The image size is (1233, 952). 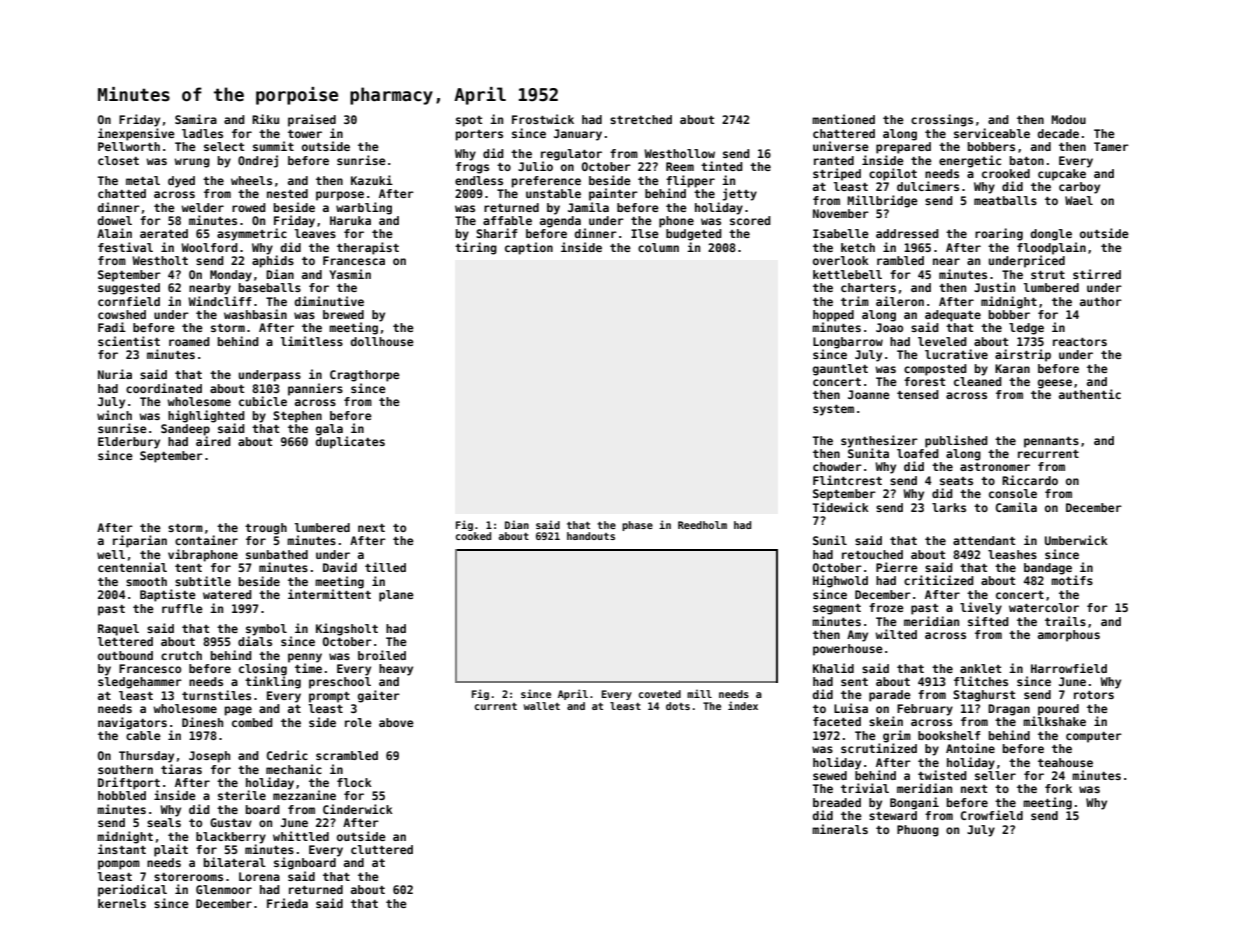 What do you see at coordinates (678, 706) in the screenshot?
I see `dots` at bounding box center [678, 706].
